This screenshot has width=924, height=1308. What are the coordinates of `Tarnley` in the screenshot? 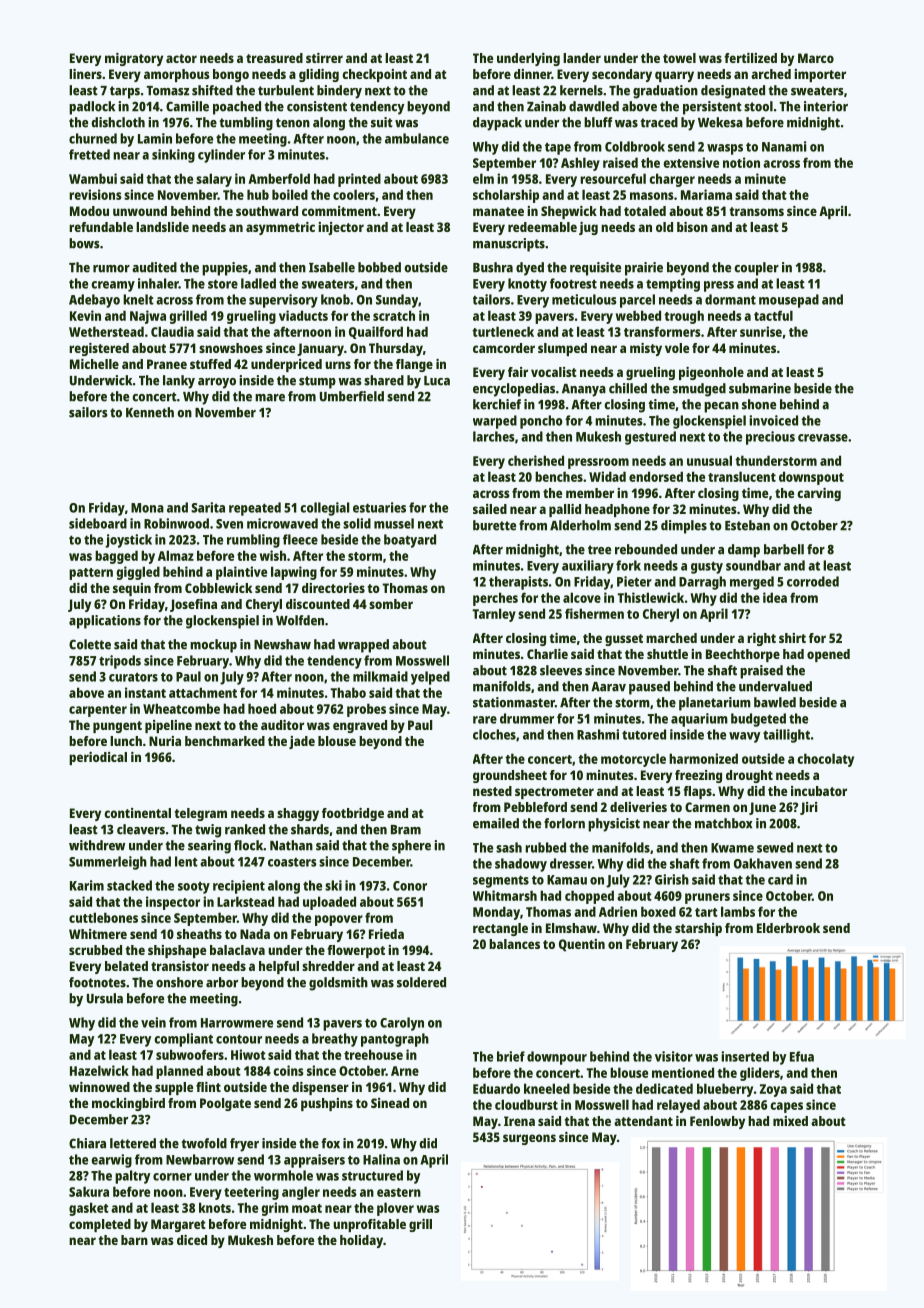 It's located at (494, 615).
